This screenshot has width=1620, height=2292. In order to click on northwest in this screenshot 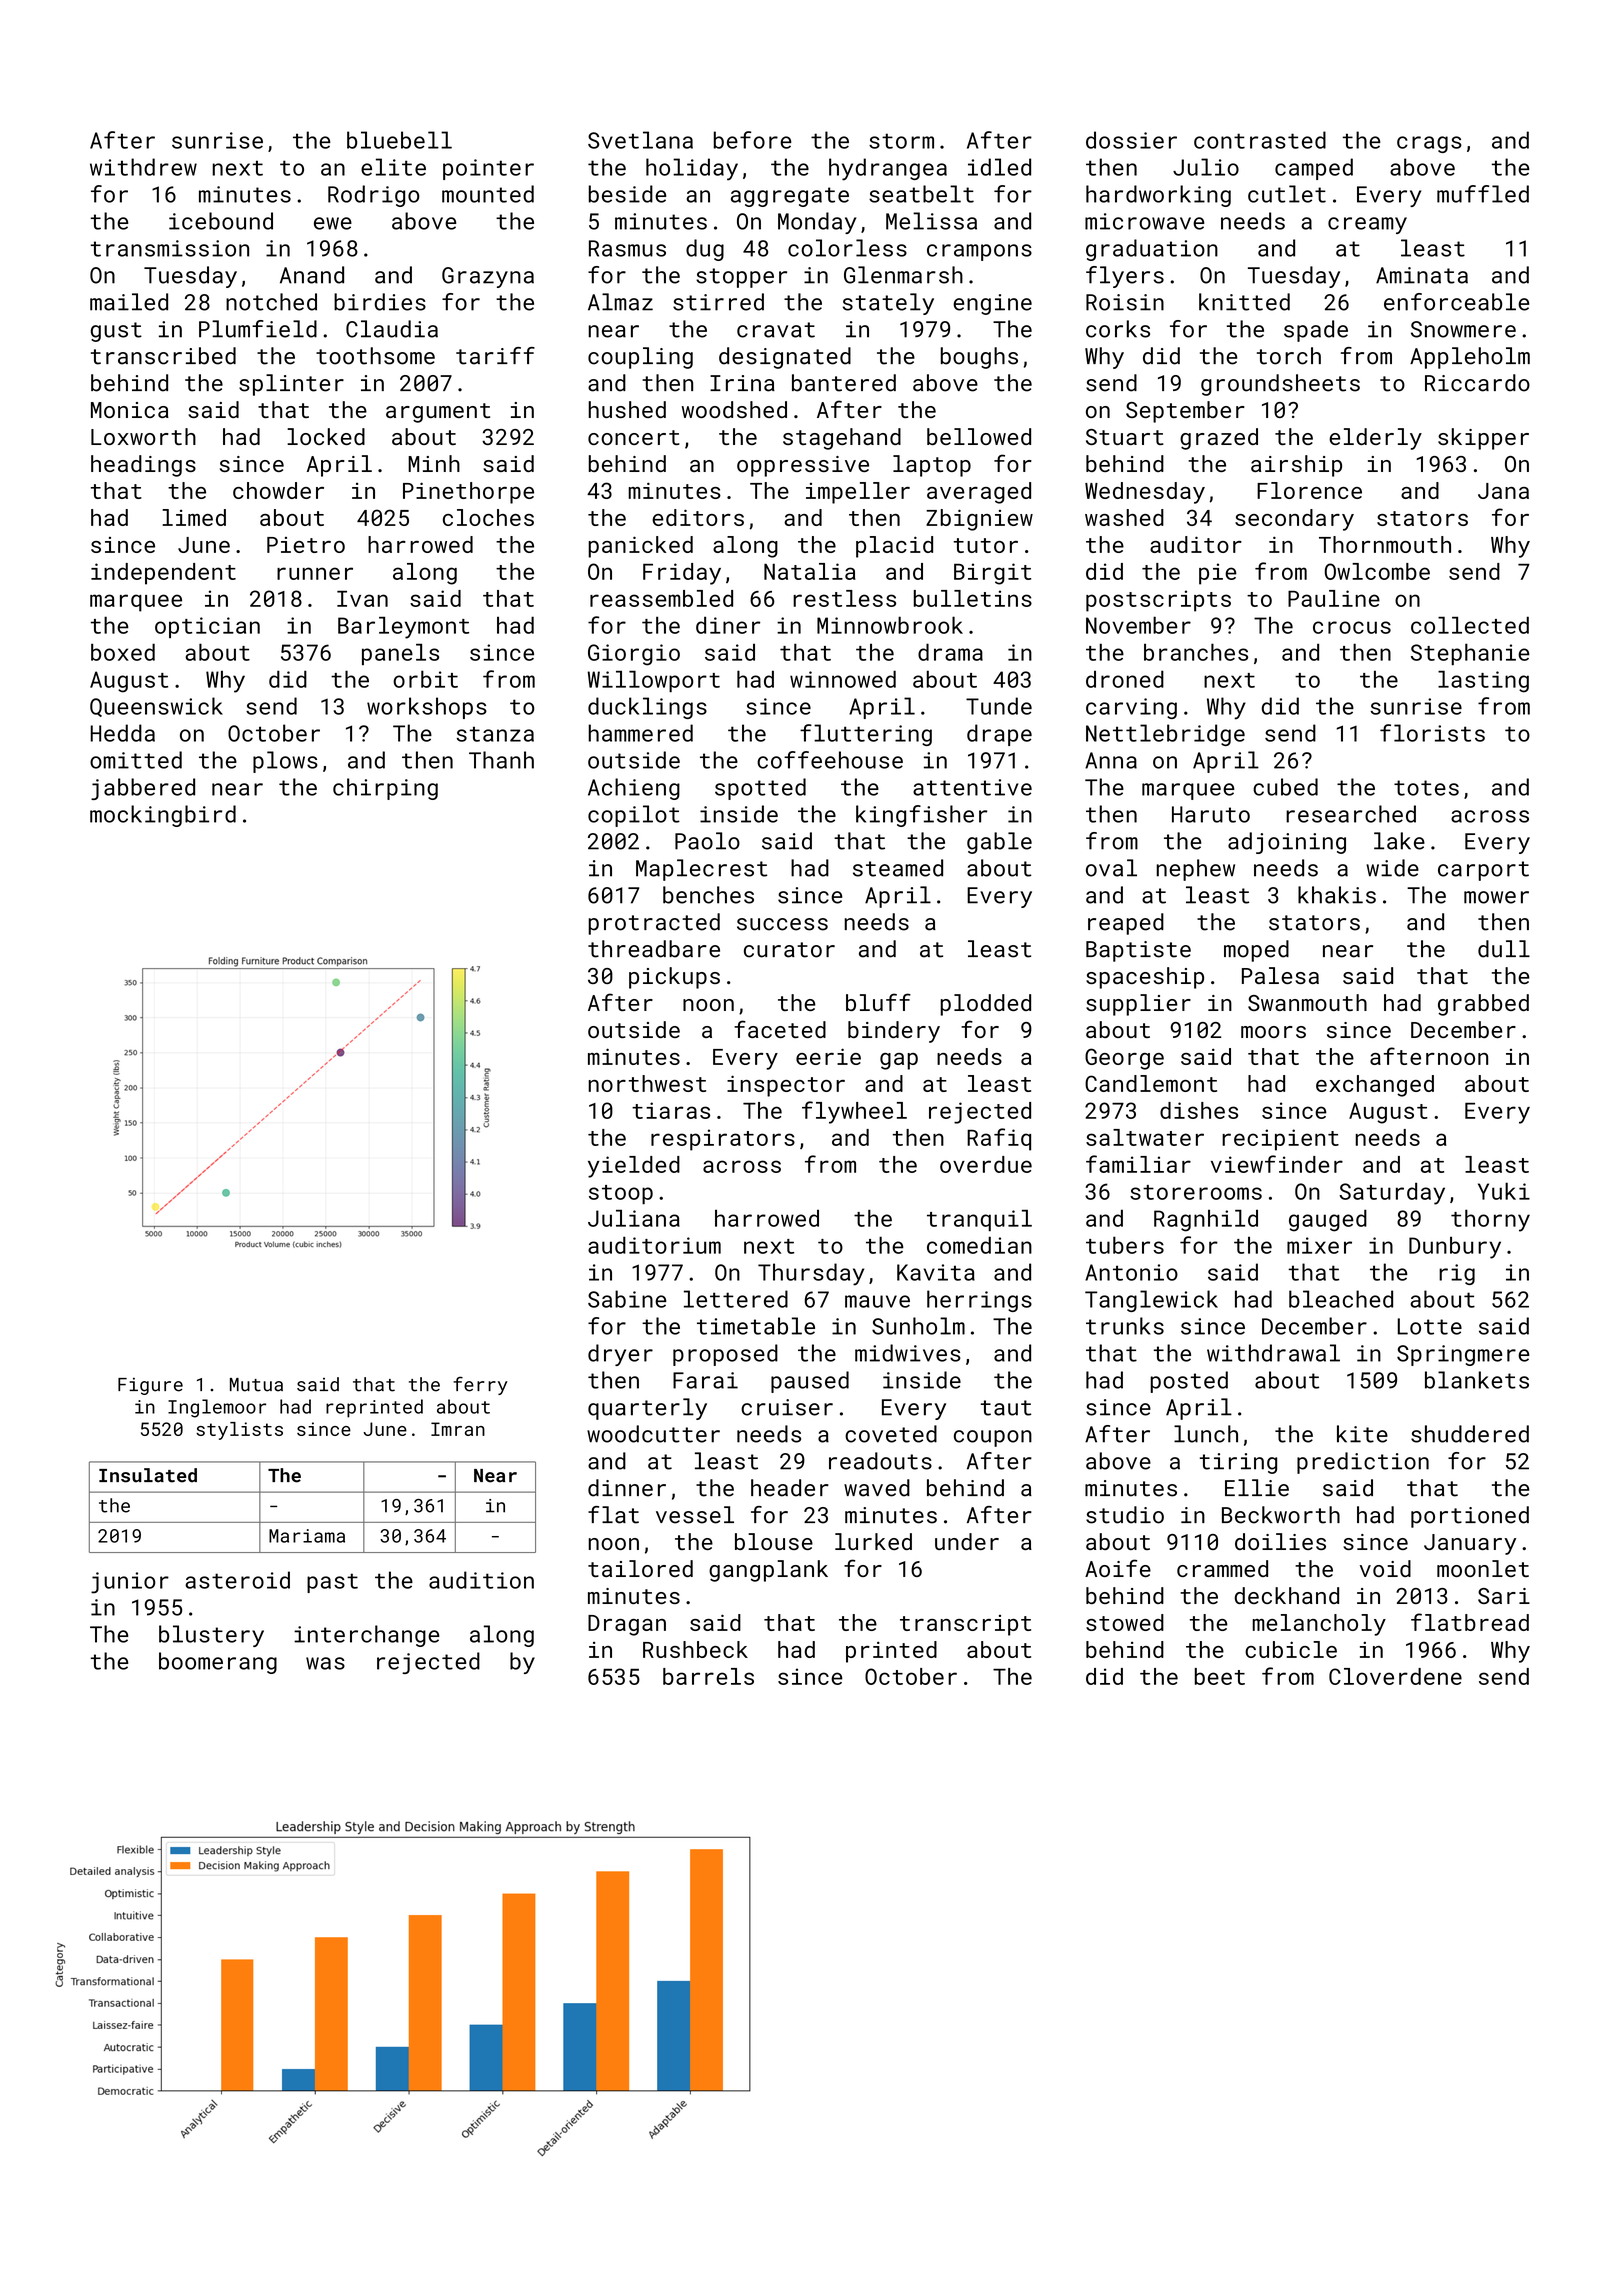, I will do `click(647, 1083)`.
